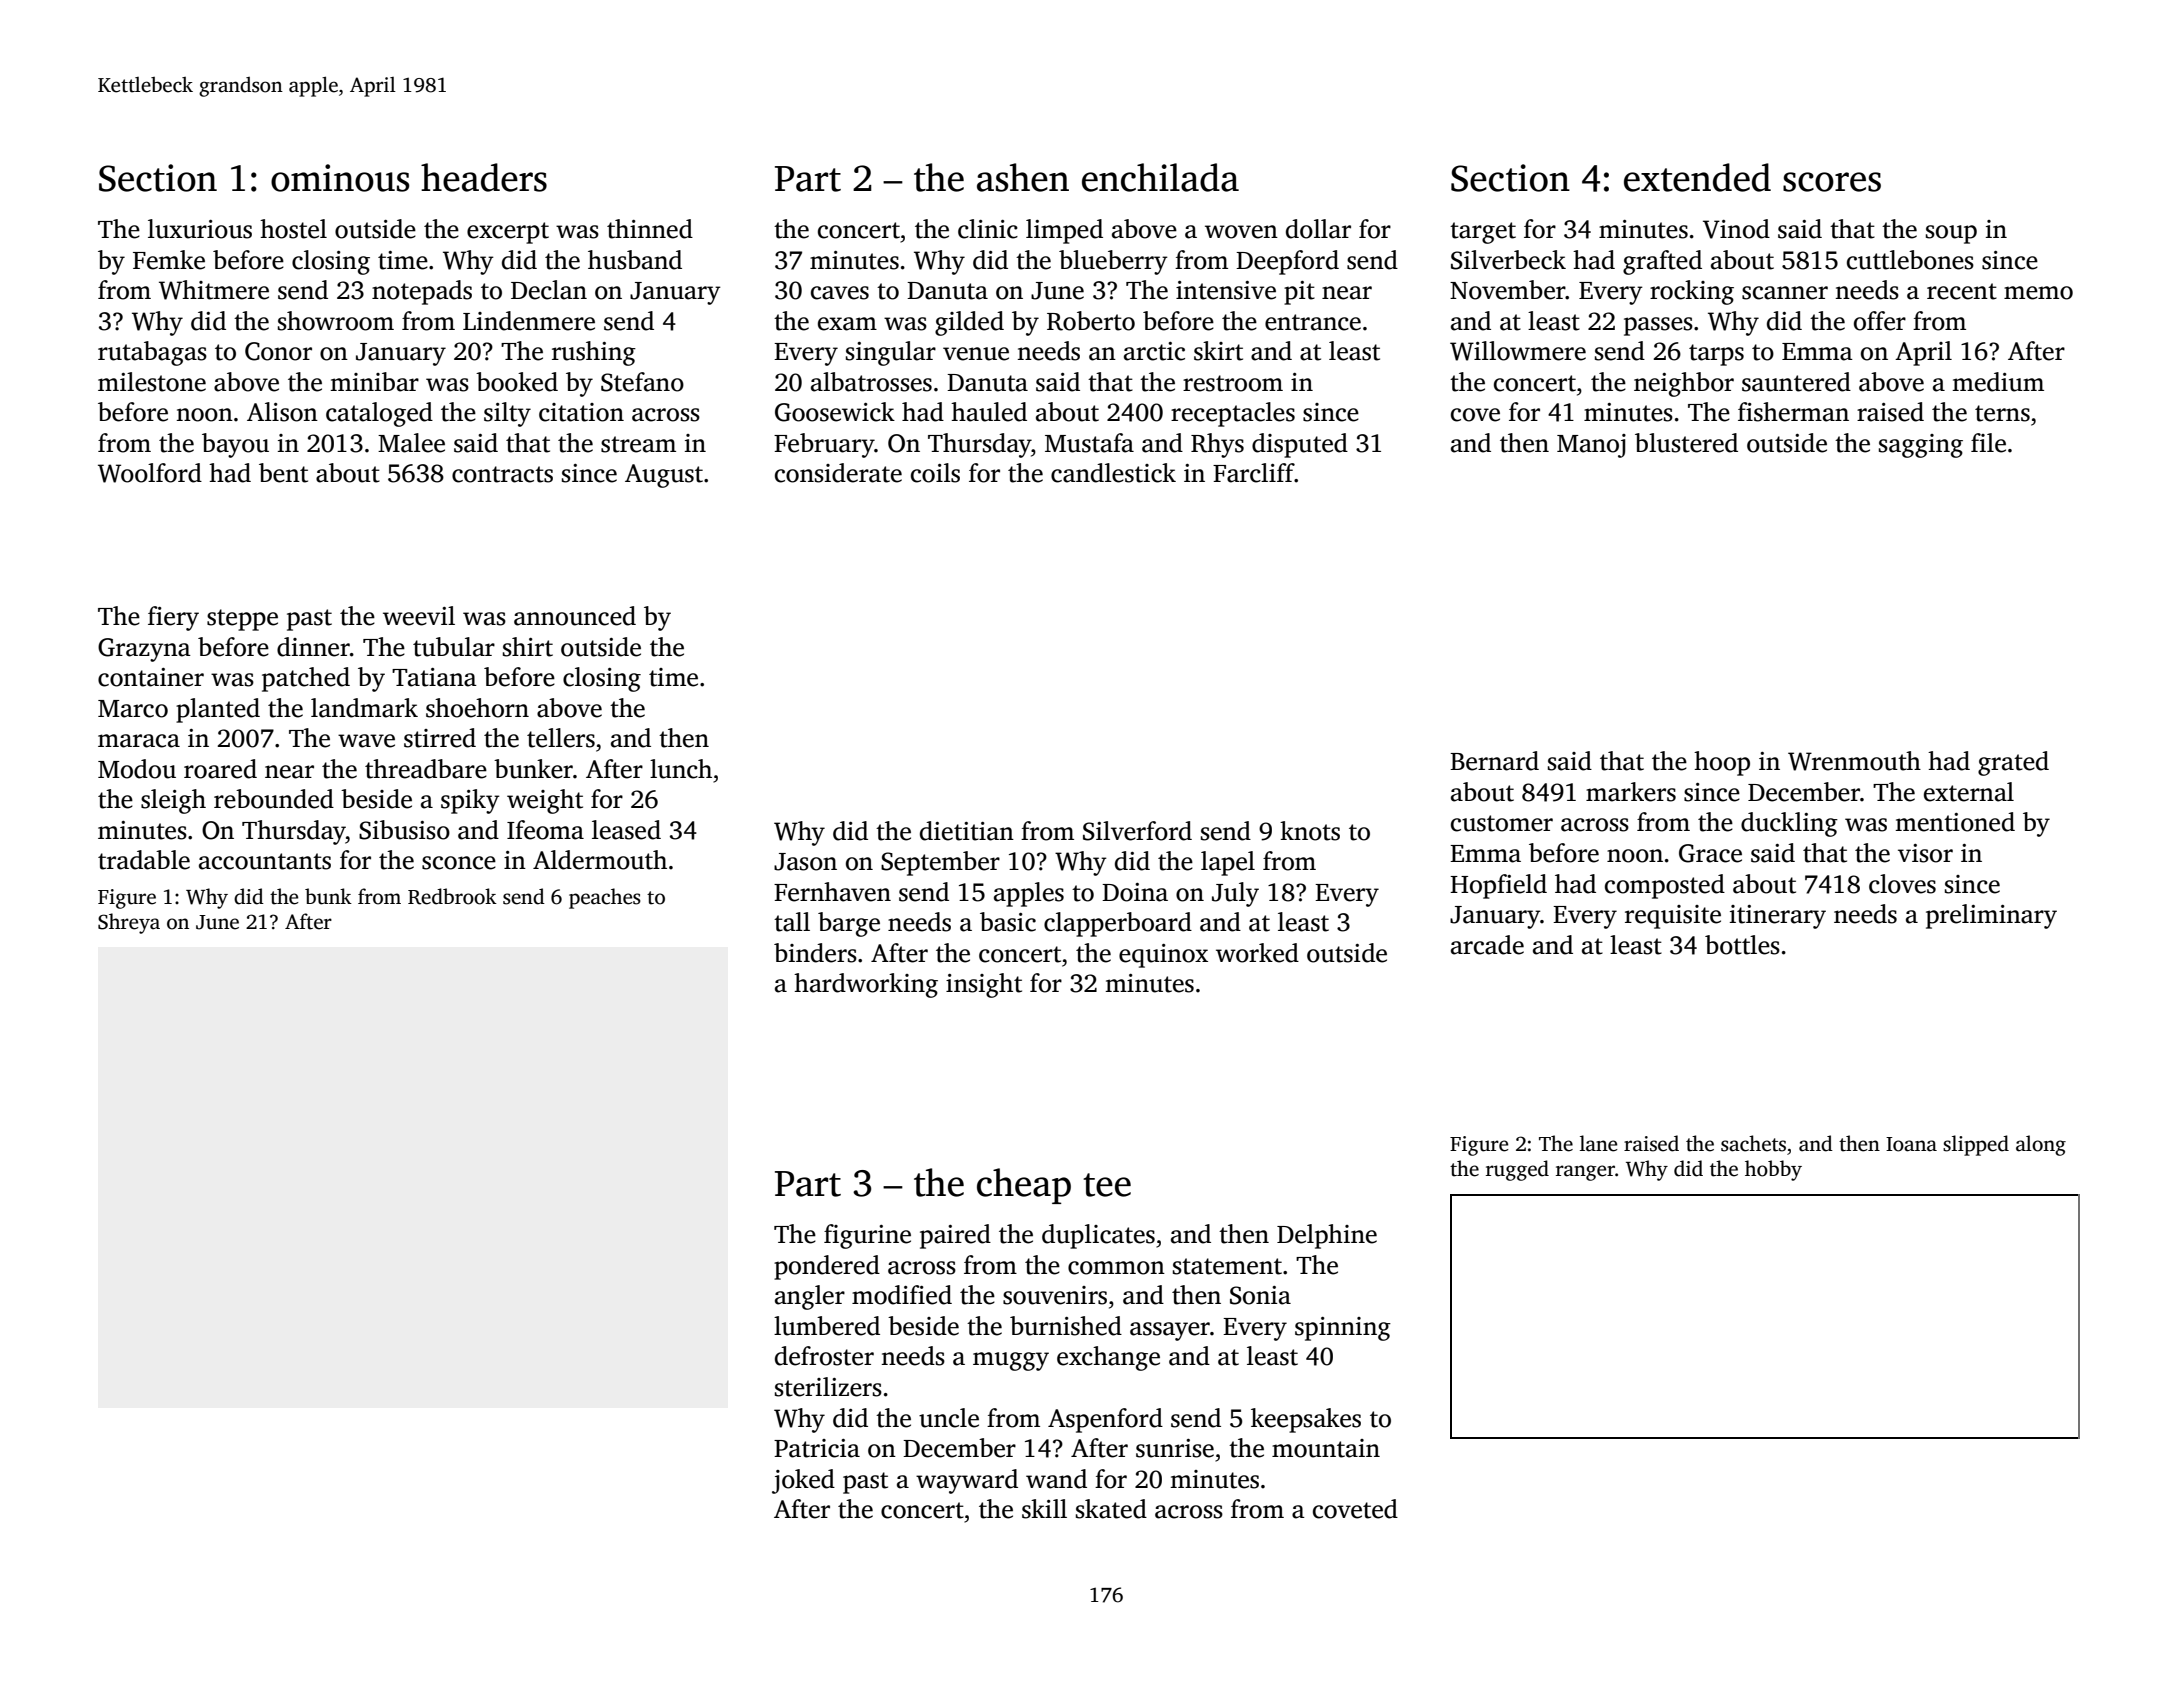 The height and width of the screenshot is (1683, 2178). I want to click on cheap, so click(1024, 1186).
